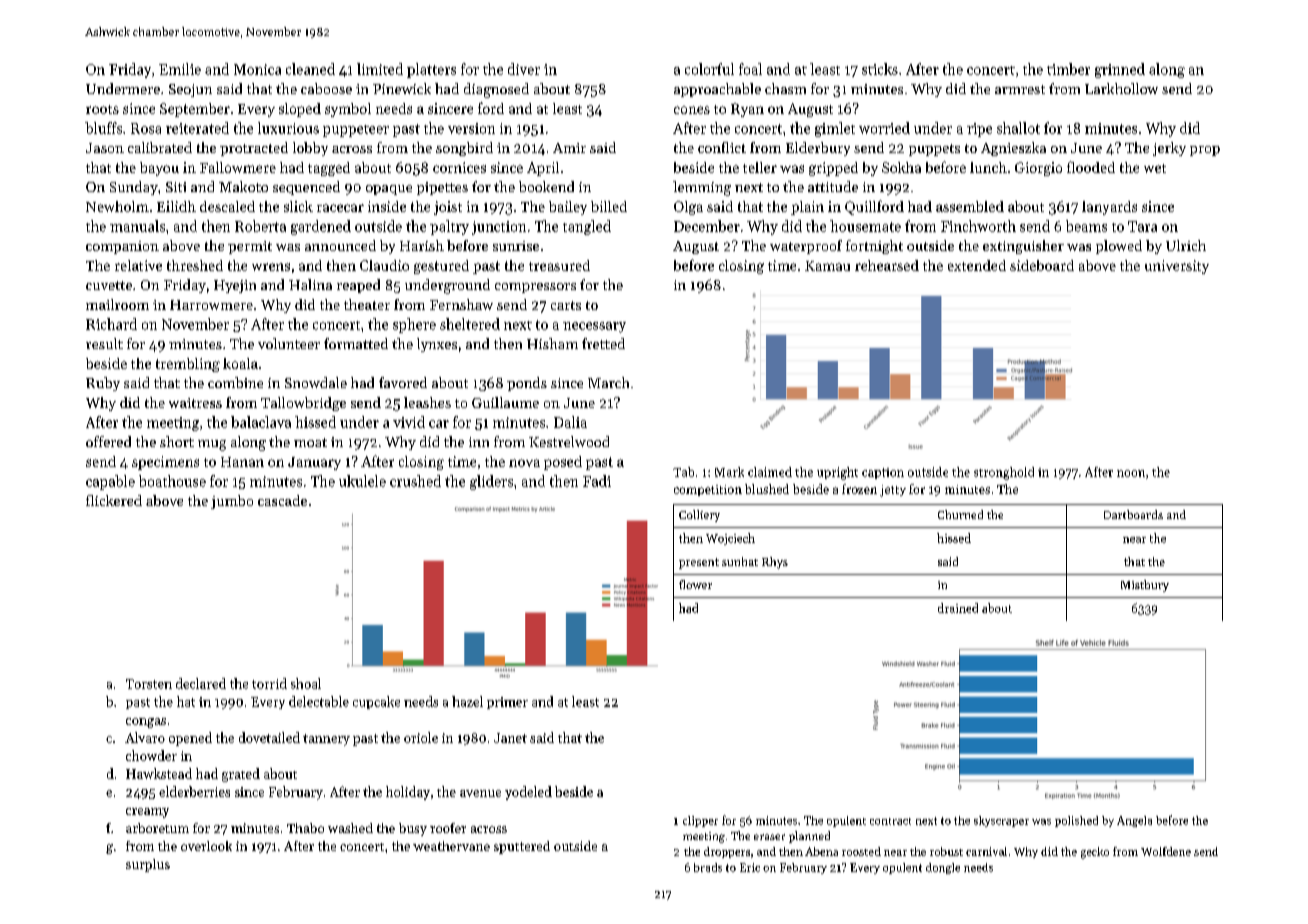 The width and height of the page is (1308, 924). I want to click on bailey, so click(568, 208).
